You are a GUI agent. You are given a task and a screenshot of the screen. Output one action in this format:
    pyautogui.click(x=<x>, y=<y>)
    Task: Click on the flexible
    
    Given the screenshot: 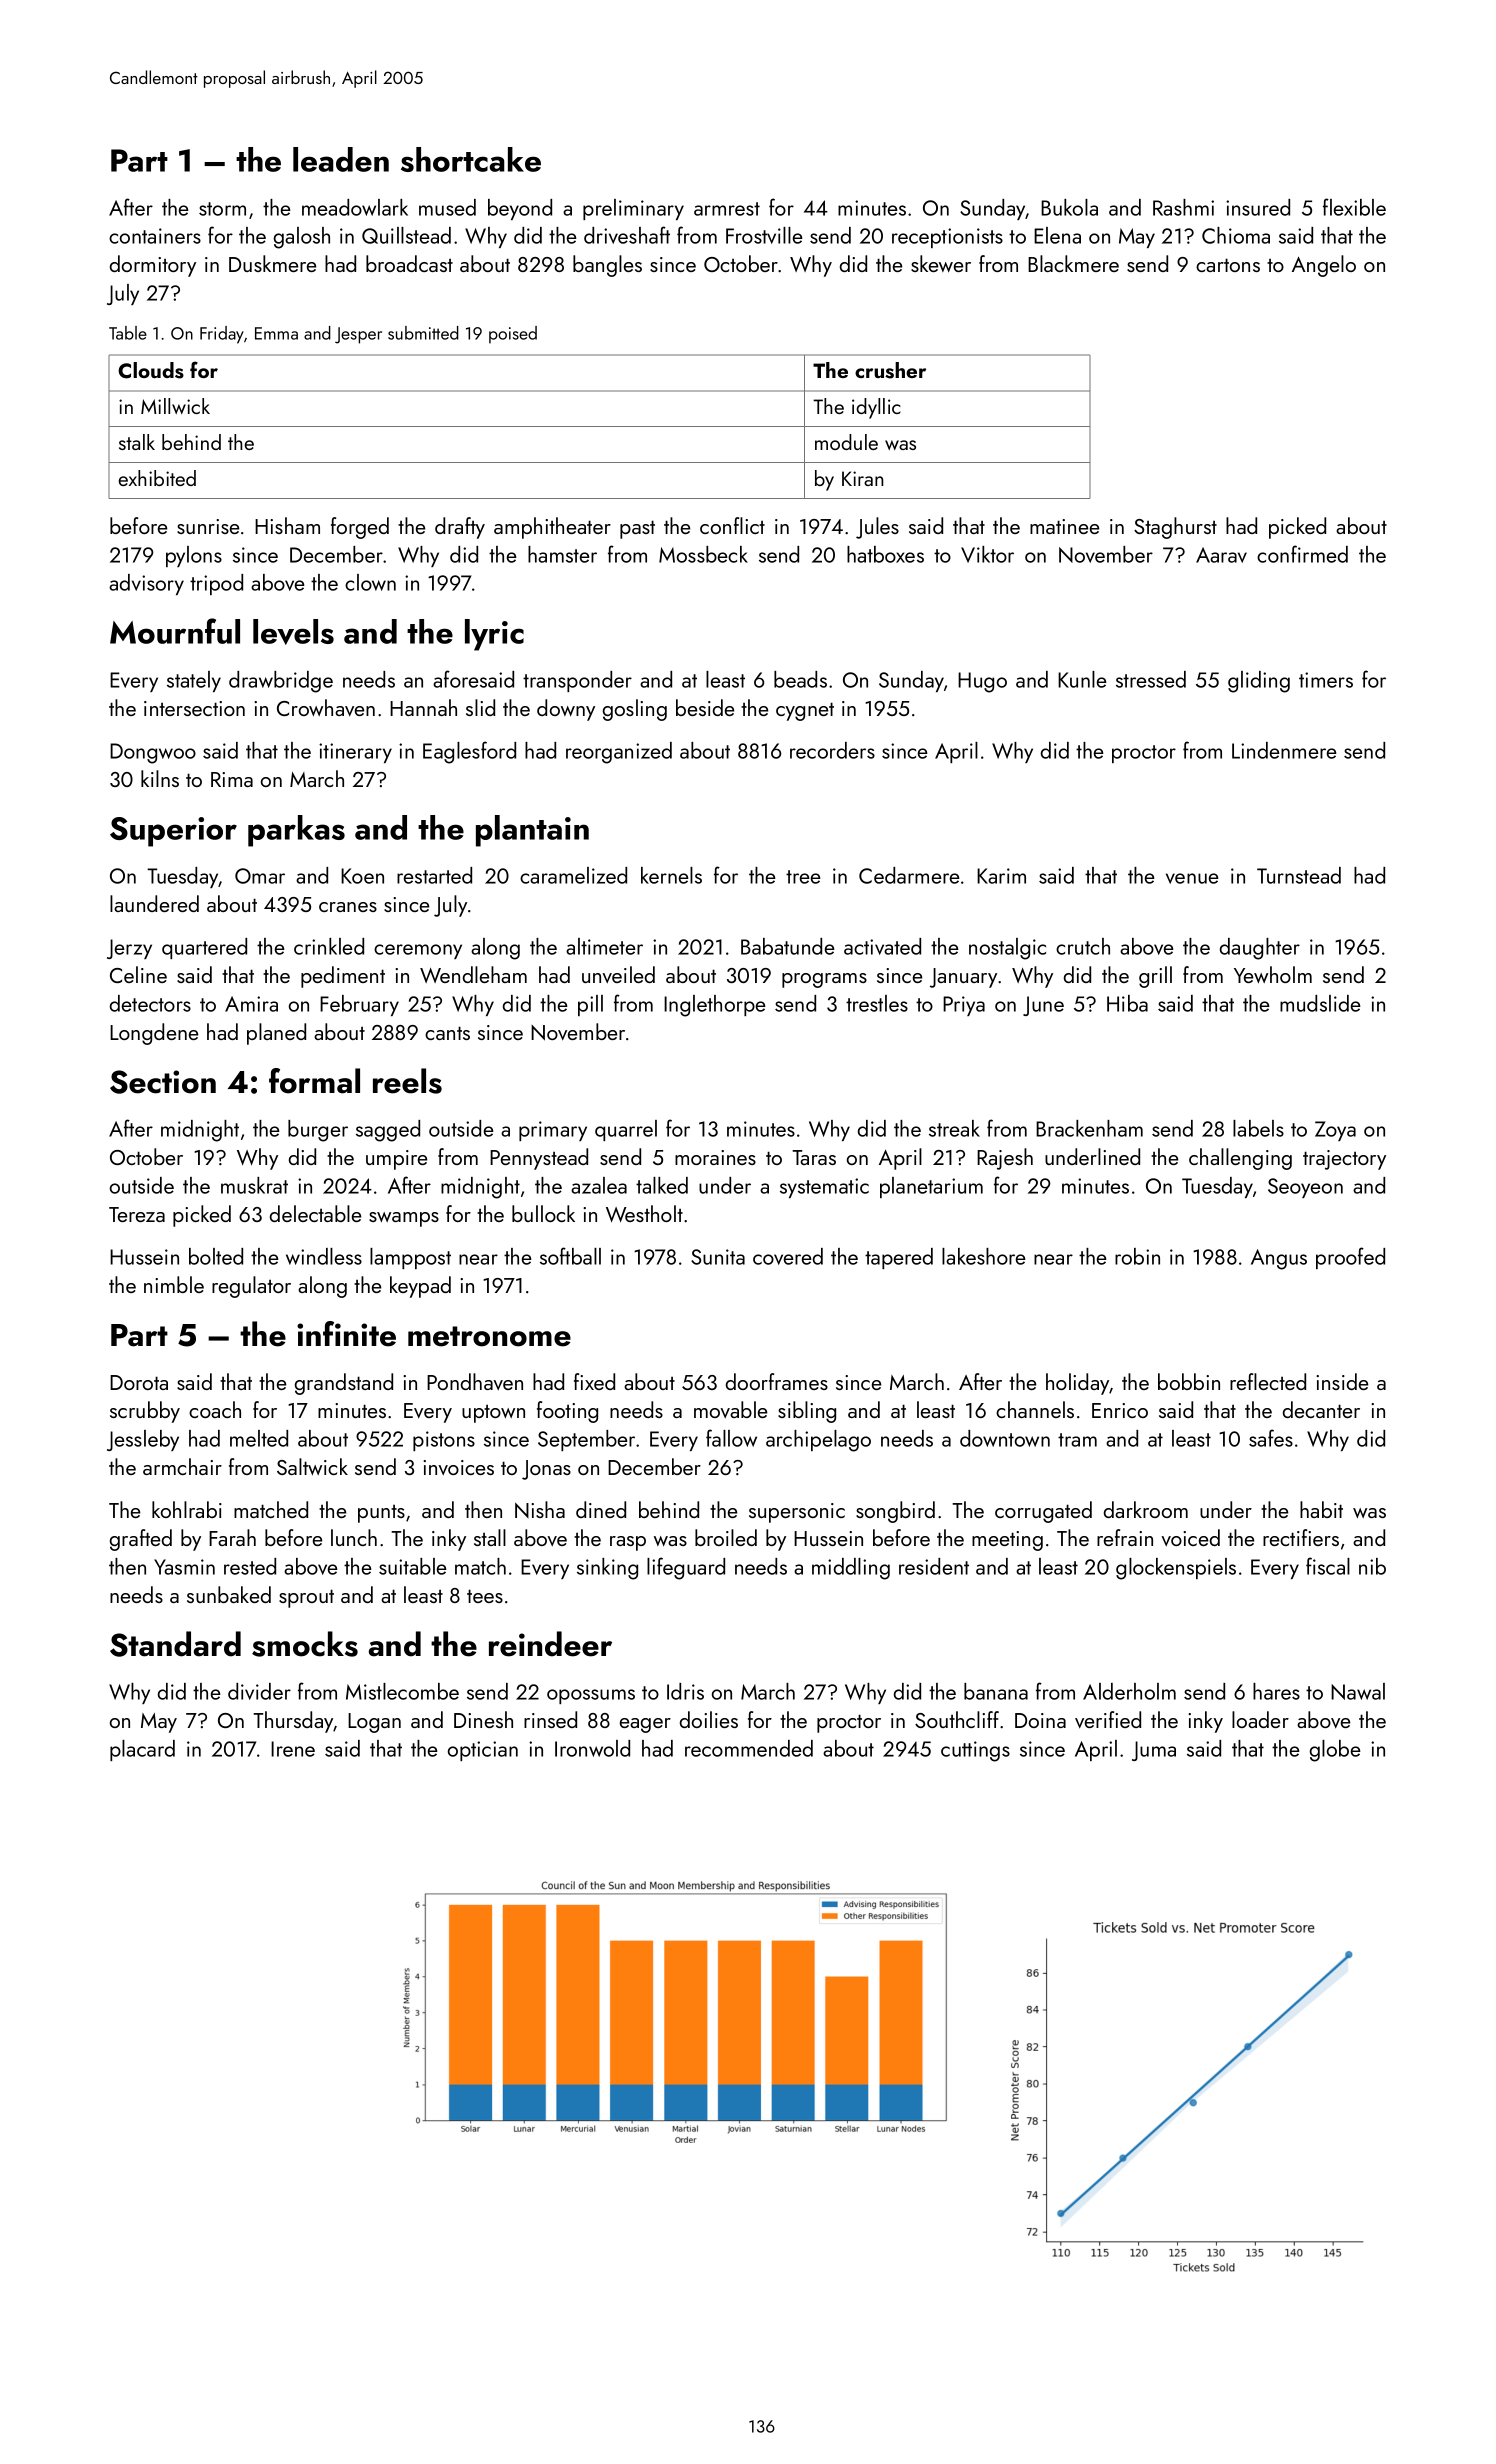 What is the action you would take?
    pyautogui.click(x=1354, y=207)
